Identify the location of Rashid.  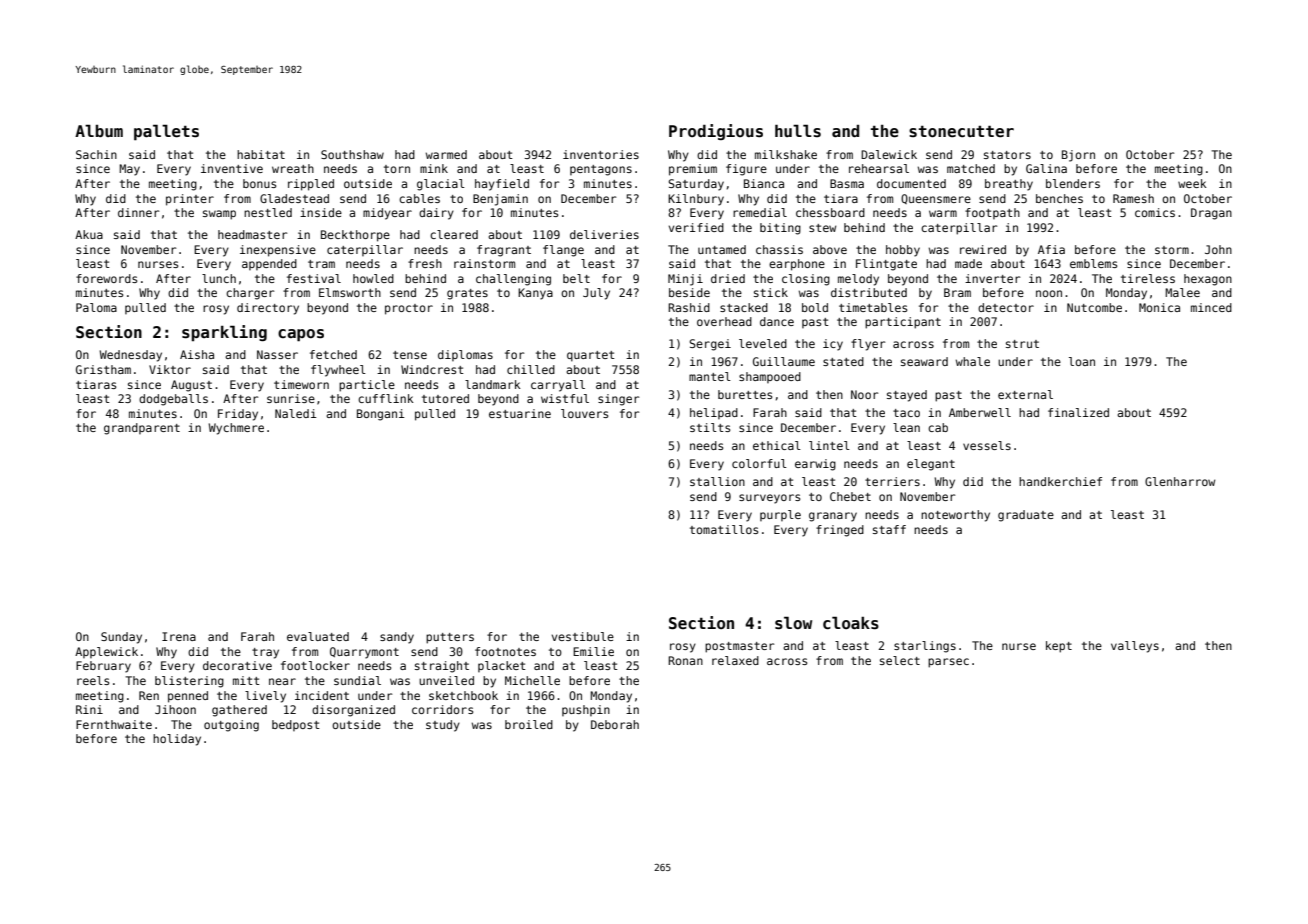
(689, 307).
